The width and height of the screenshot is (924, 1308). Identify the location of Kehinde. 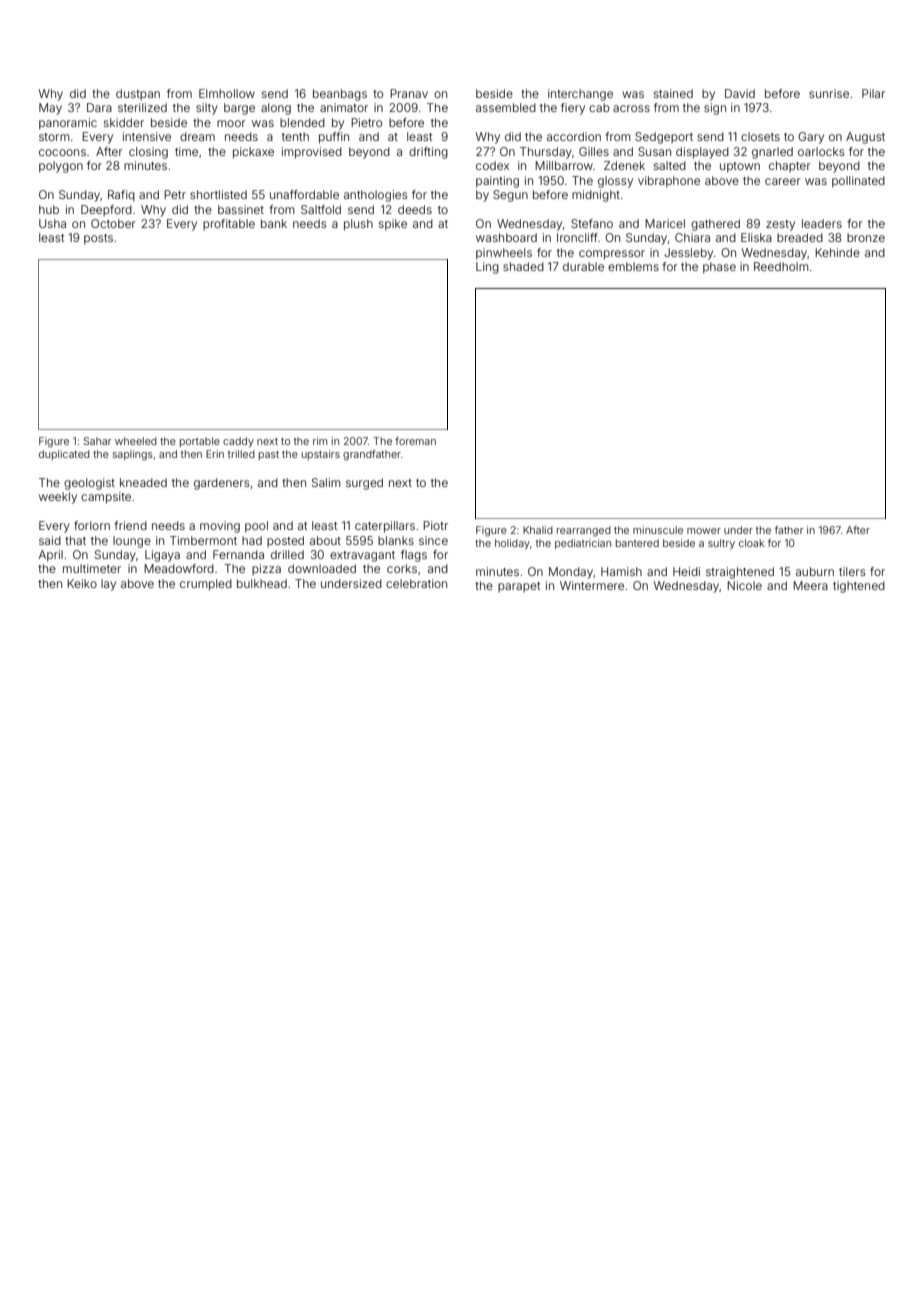
(837, 252).
